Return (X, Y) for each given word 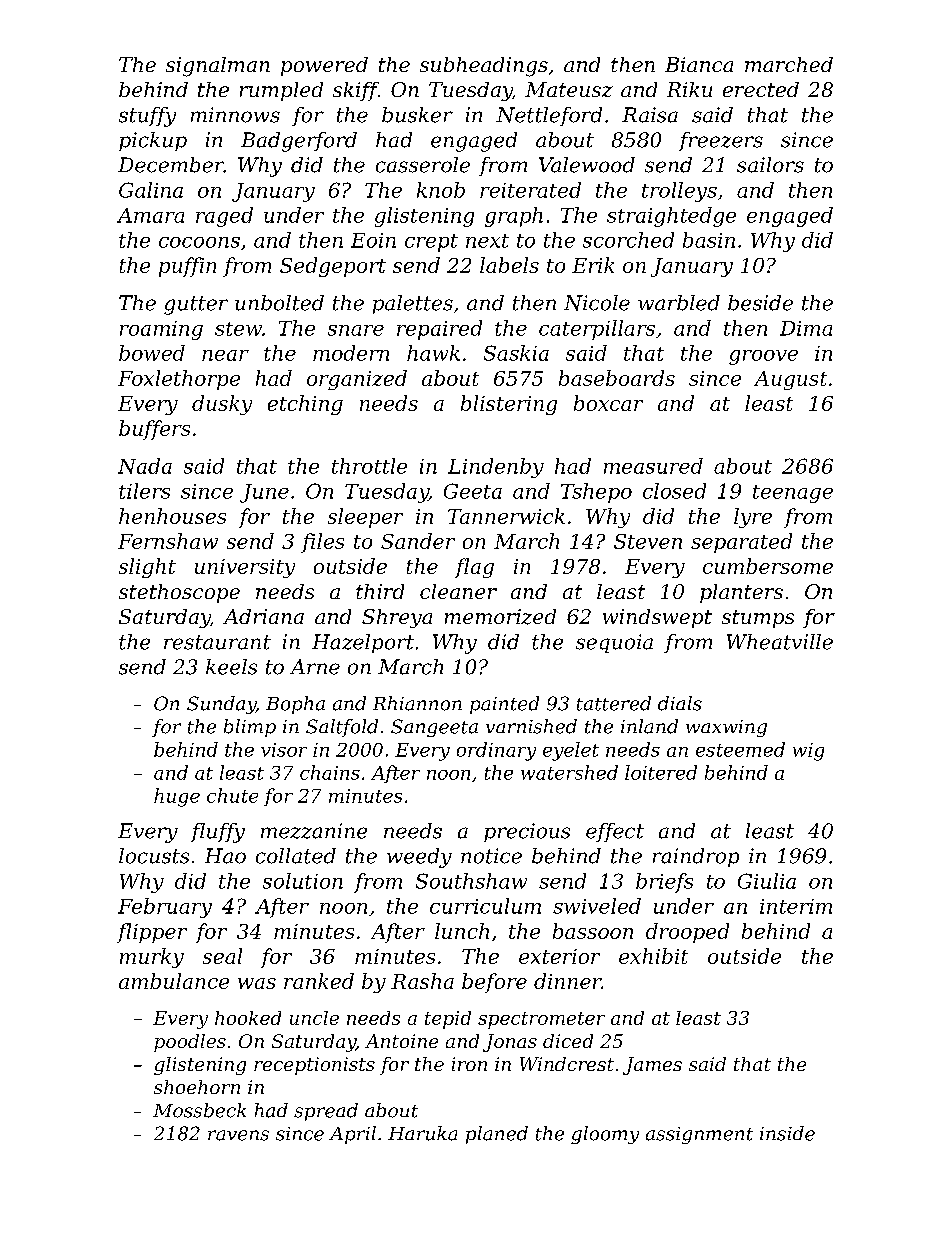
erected (761, 89)
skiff (356, 91)
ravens (238, 1135)
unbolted (279, 303)
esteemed (740, 749)
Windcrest (567, 1064)
